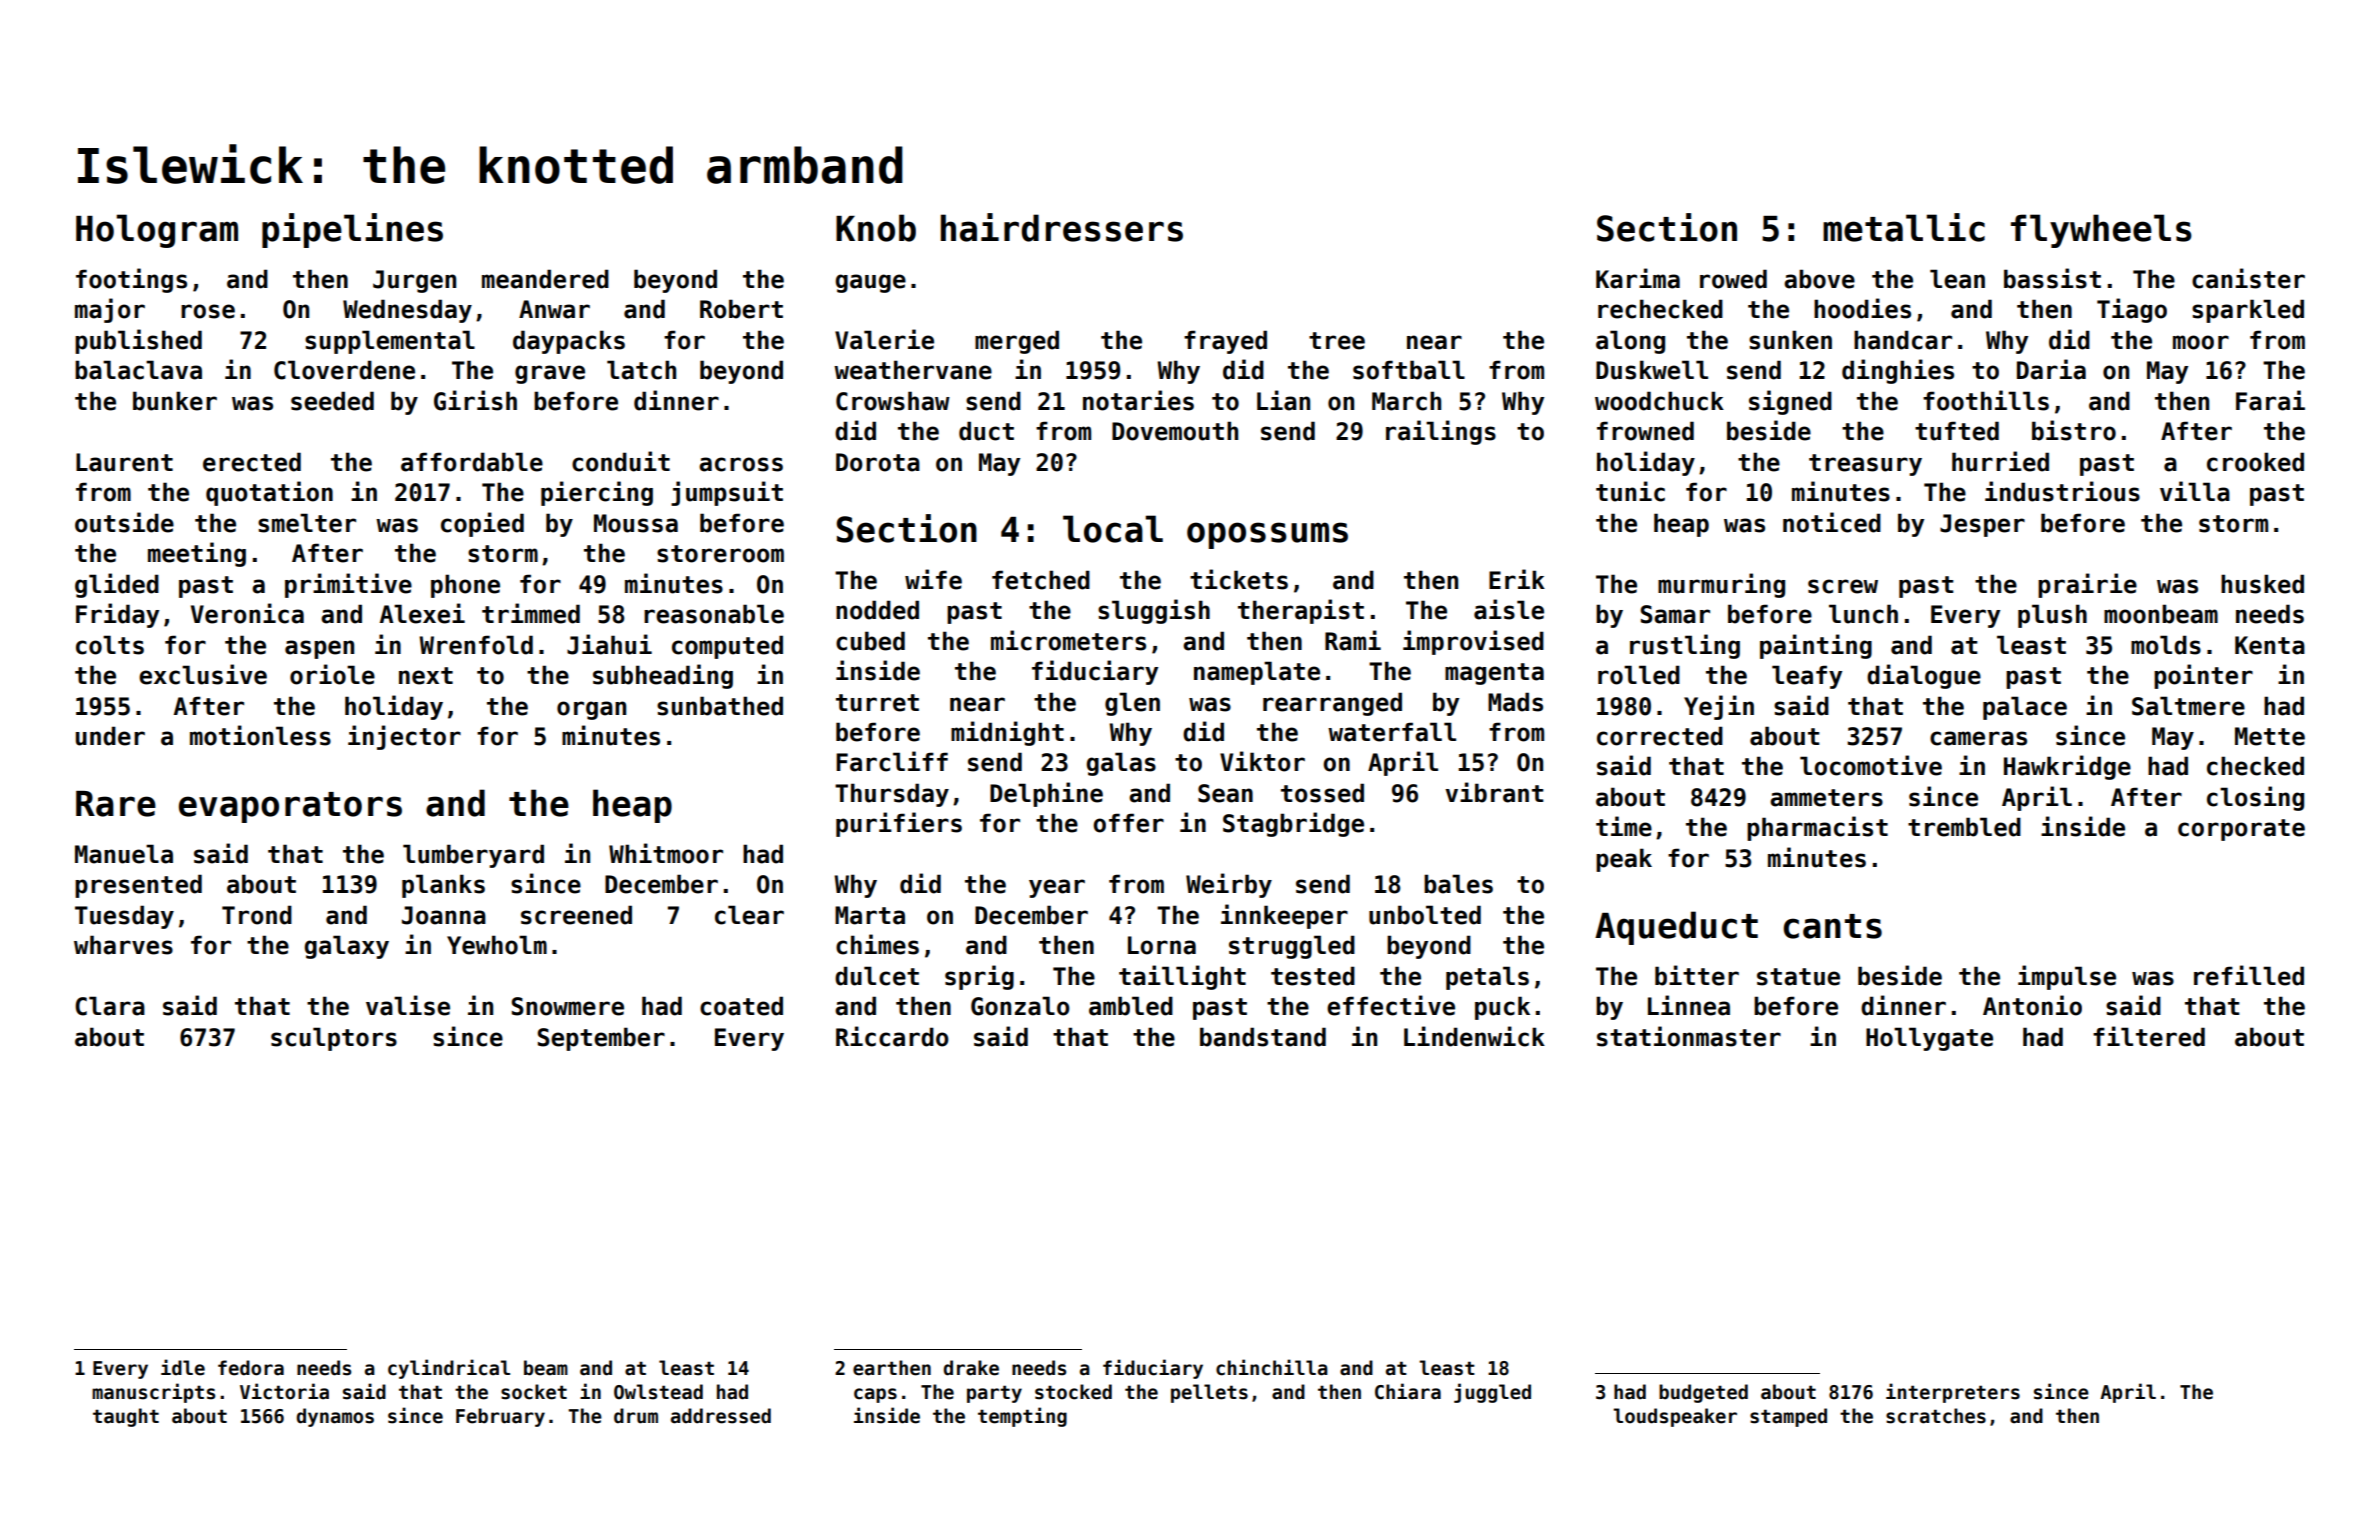 The height and width of the screenshot is (1540, 2380). Describe the element at coordinates (1113, 529) in the screenshot. I see `local` at that location.
